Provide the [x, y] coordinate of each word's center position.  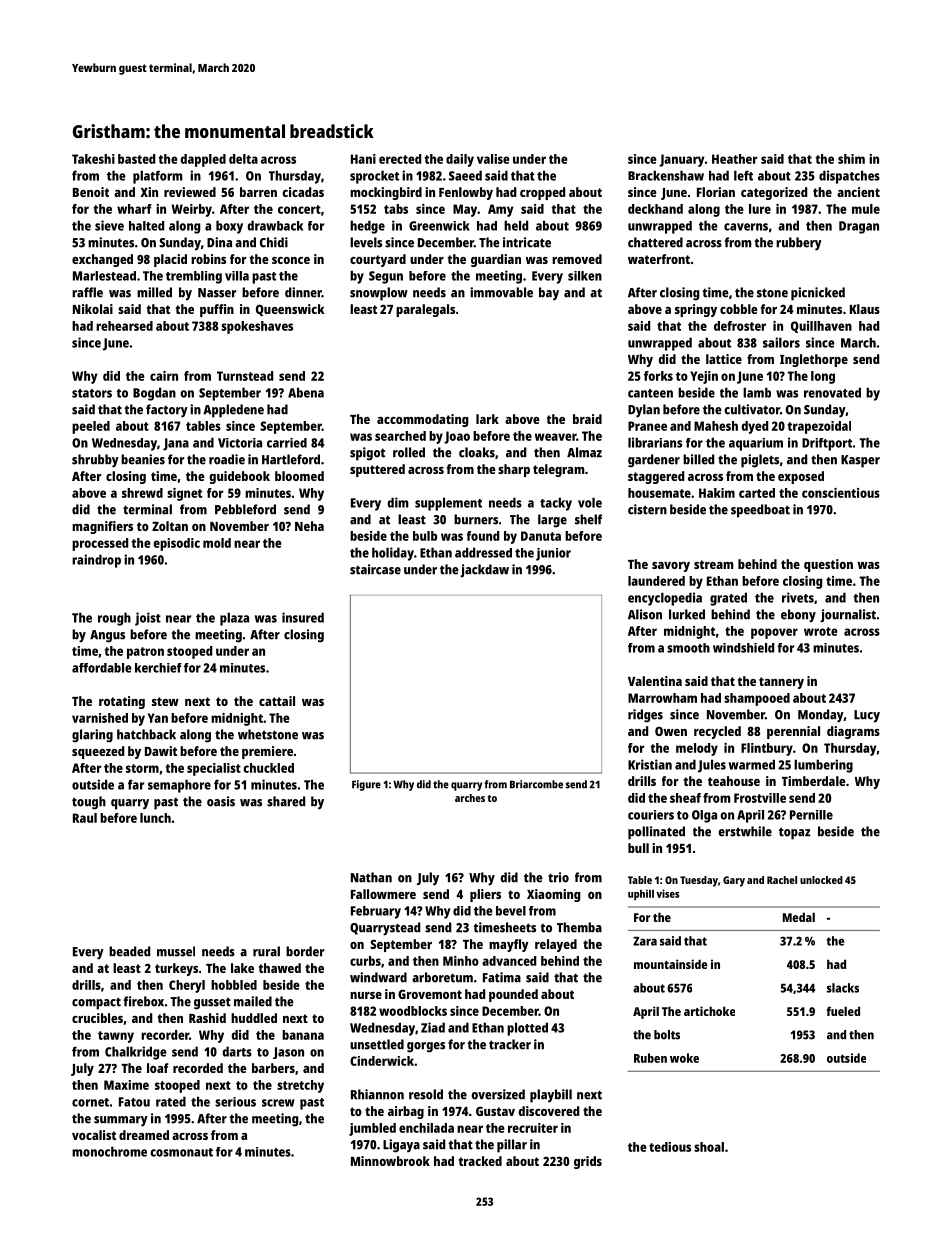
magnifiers [102, 527]
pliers [485, 895]
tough [89, 803]
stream [714, 564]
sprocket [374, 177]
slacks [843, 988]
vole [590, 502]
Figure [366, 785]
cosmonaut [181, 1152]
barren [258, 192]
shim [851, 159]
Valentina [655, 681]
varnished [100, 718]
